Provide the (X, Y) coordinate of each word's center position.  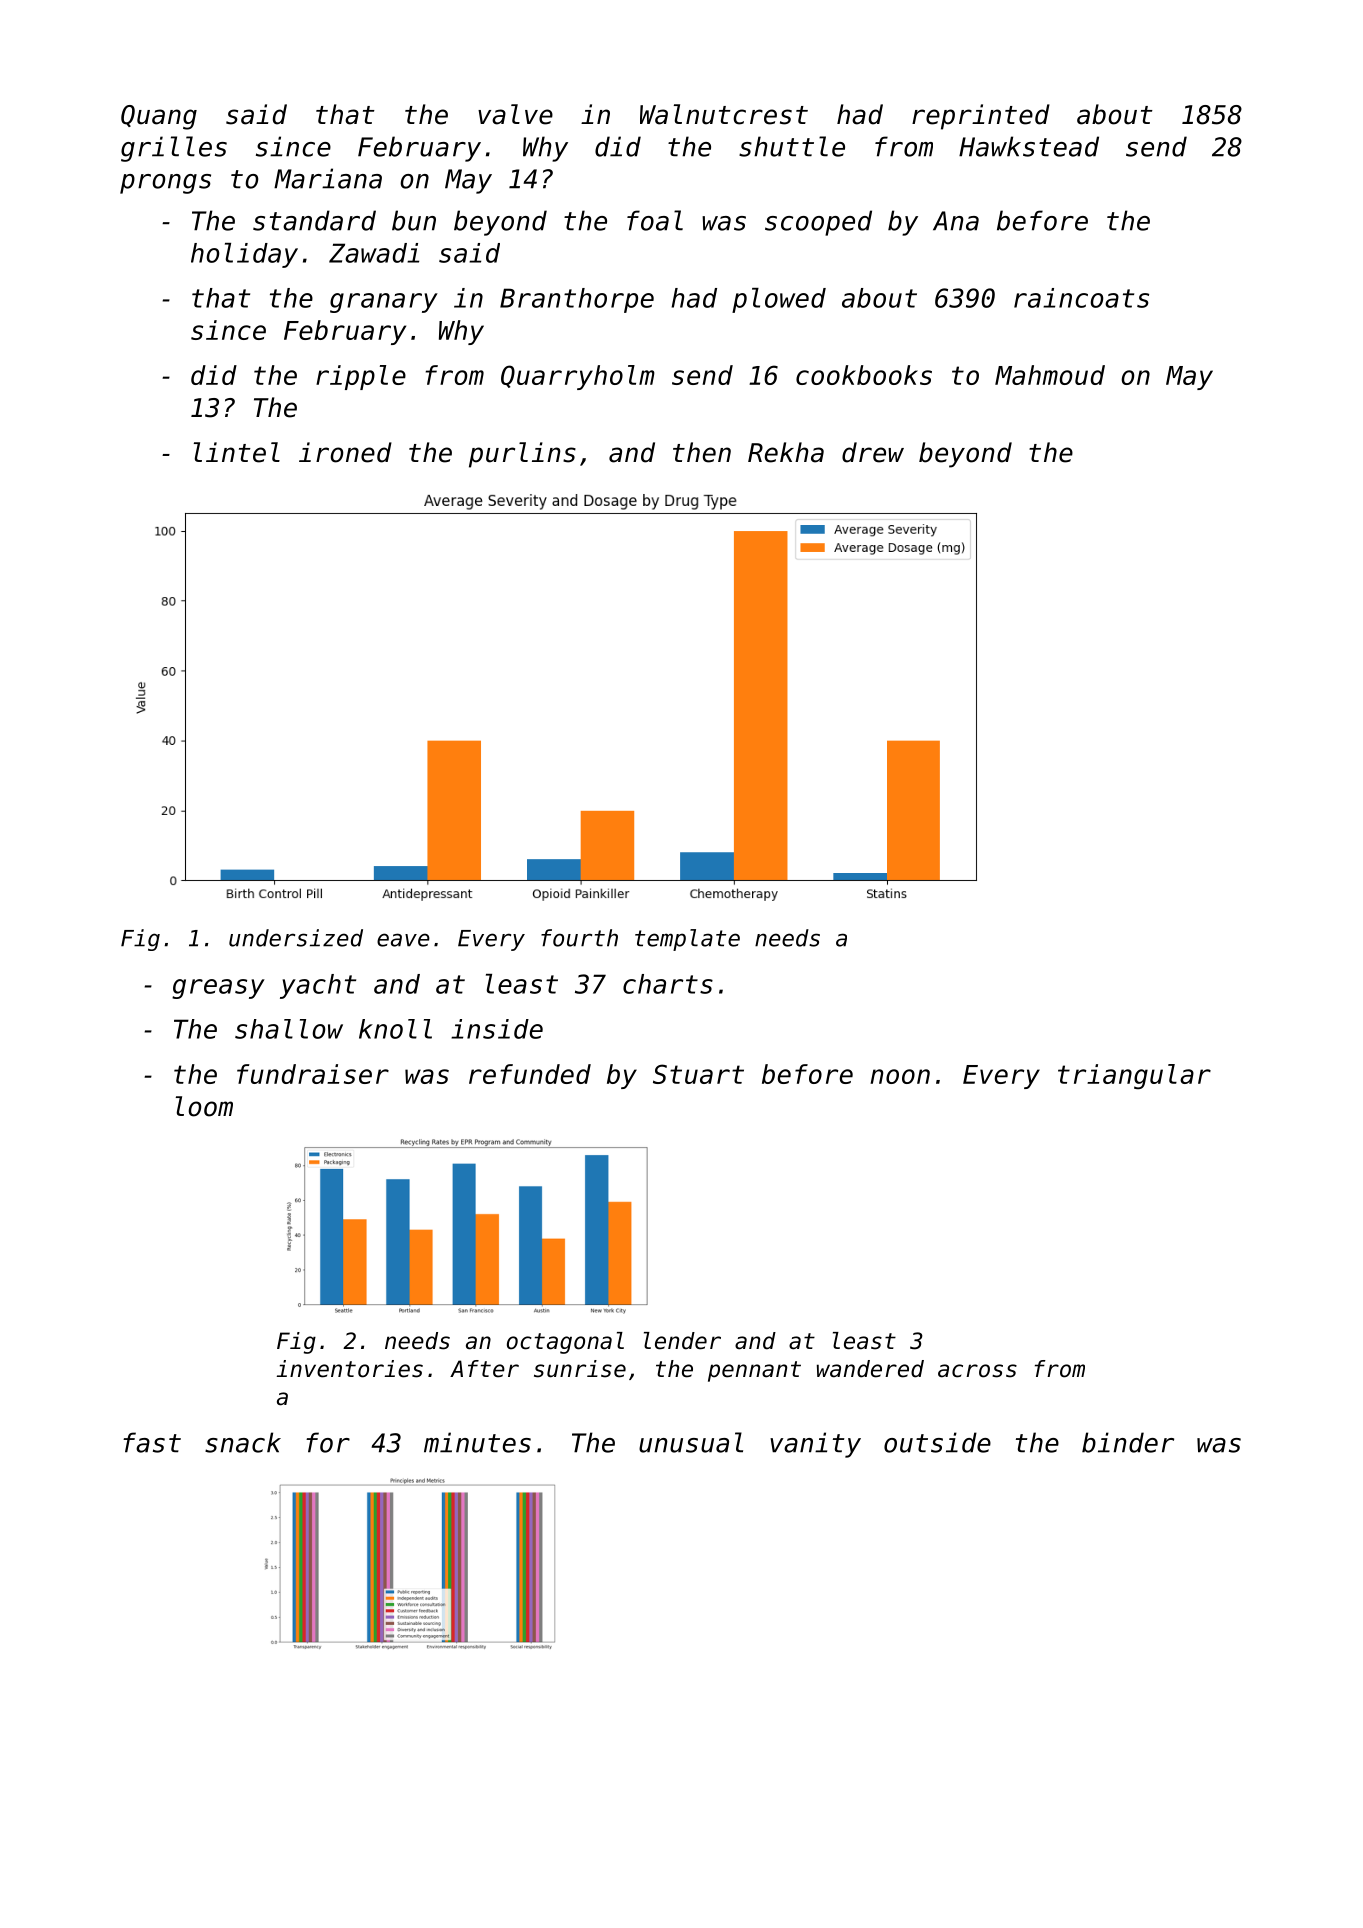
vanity (815, 1445)
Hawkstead (1029, 146)
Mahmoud (1050, 375)
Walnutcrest (724, 114)
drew (873, 452)
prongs (165, 184)
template (687, 940)
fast (152, 1442)
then (702, 452)
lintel (237, 452)
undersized (296, 938)
